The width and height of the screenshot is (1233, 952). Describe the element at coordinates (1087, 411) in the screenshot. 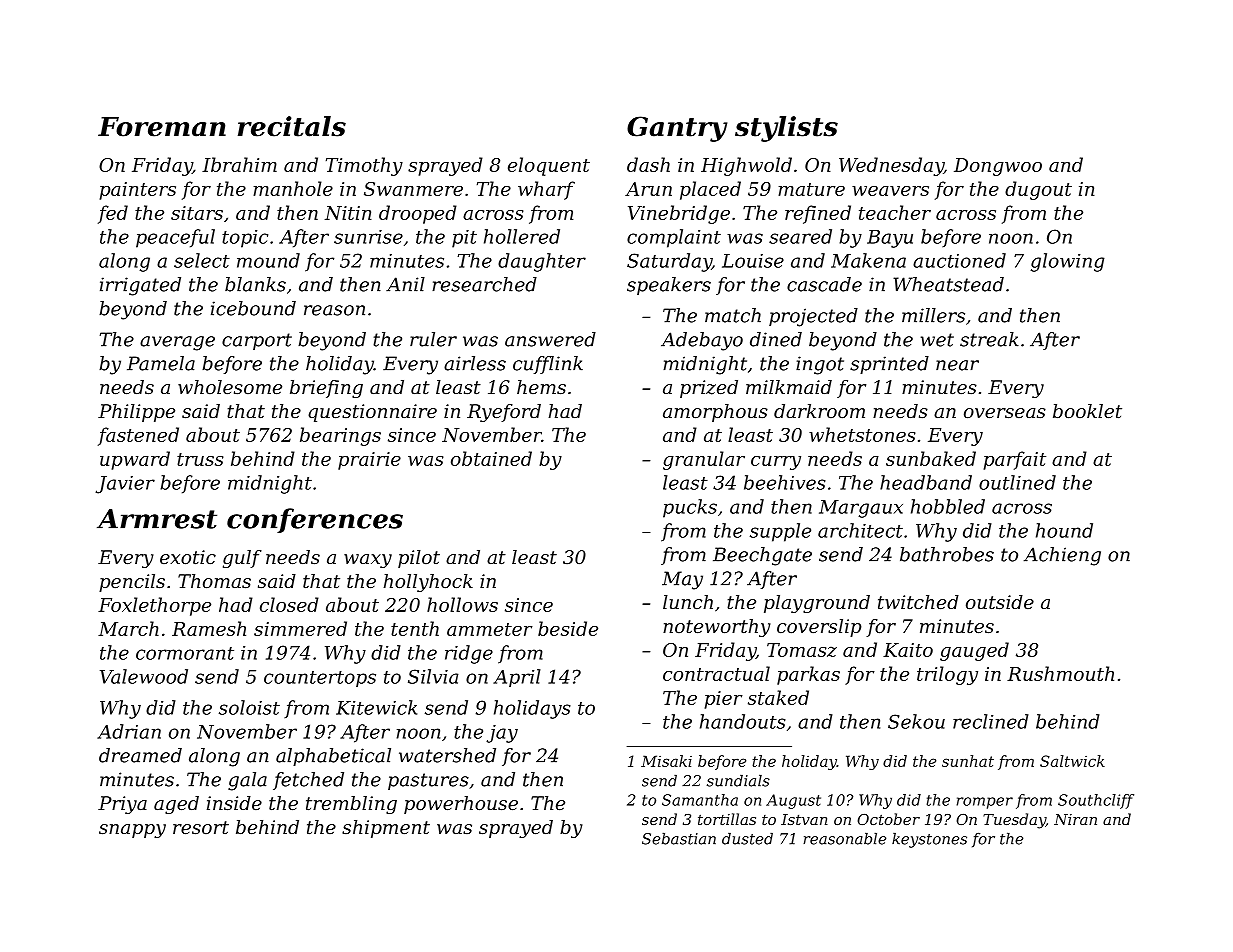

I see `booklet` at that location.
